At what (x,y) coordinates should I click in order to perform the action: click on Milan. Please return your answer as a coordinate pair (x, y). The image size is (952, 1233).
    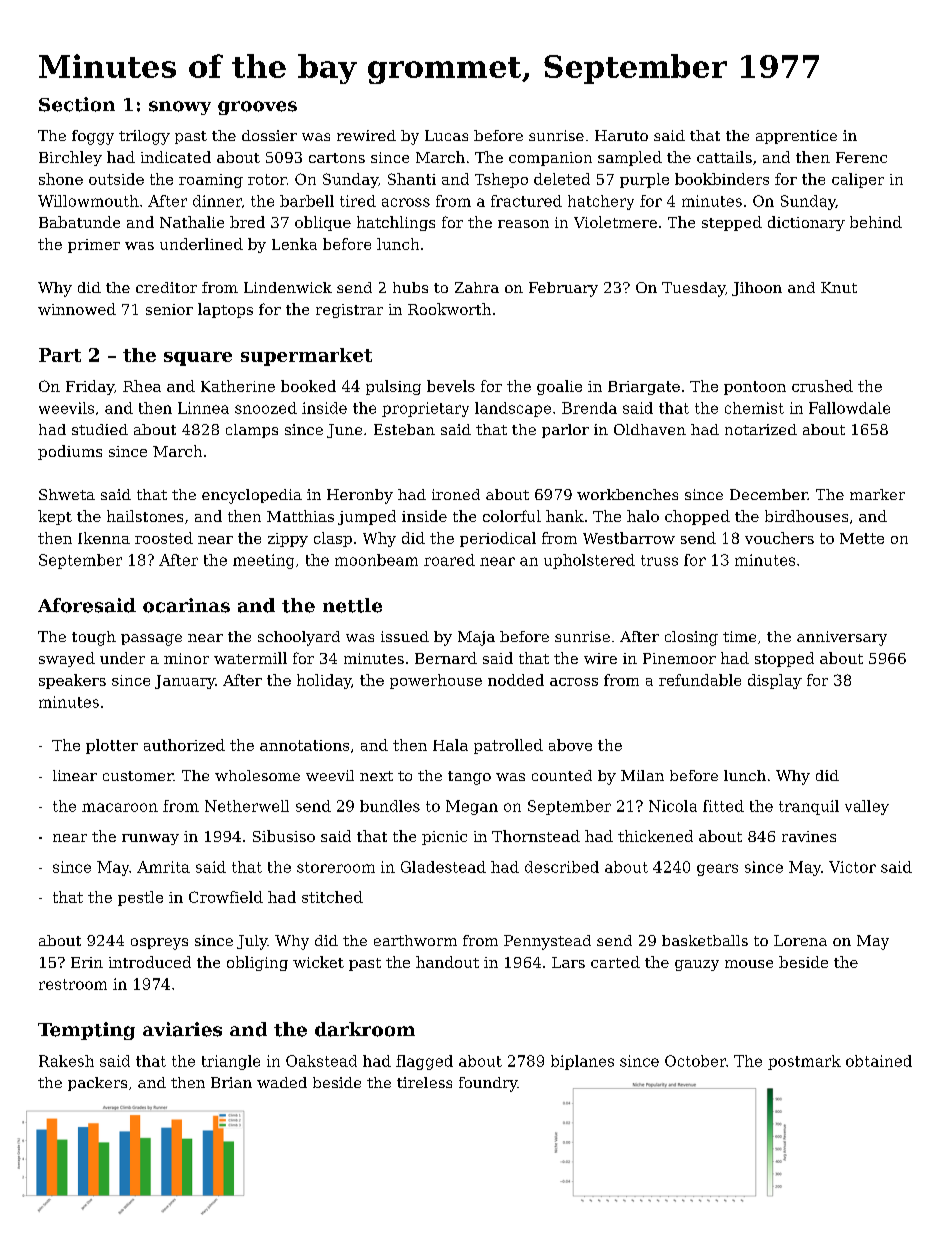
    Looking at the image, I should click on (642, 775).
